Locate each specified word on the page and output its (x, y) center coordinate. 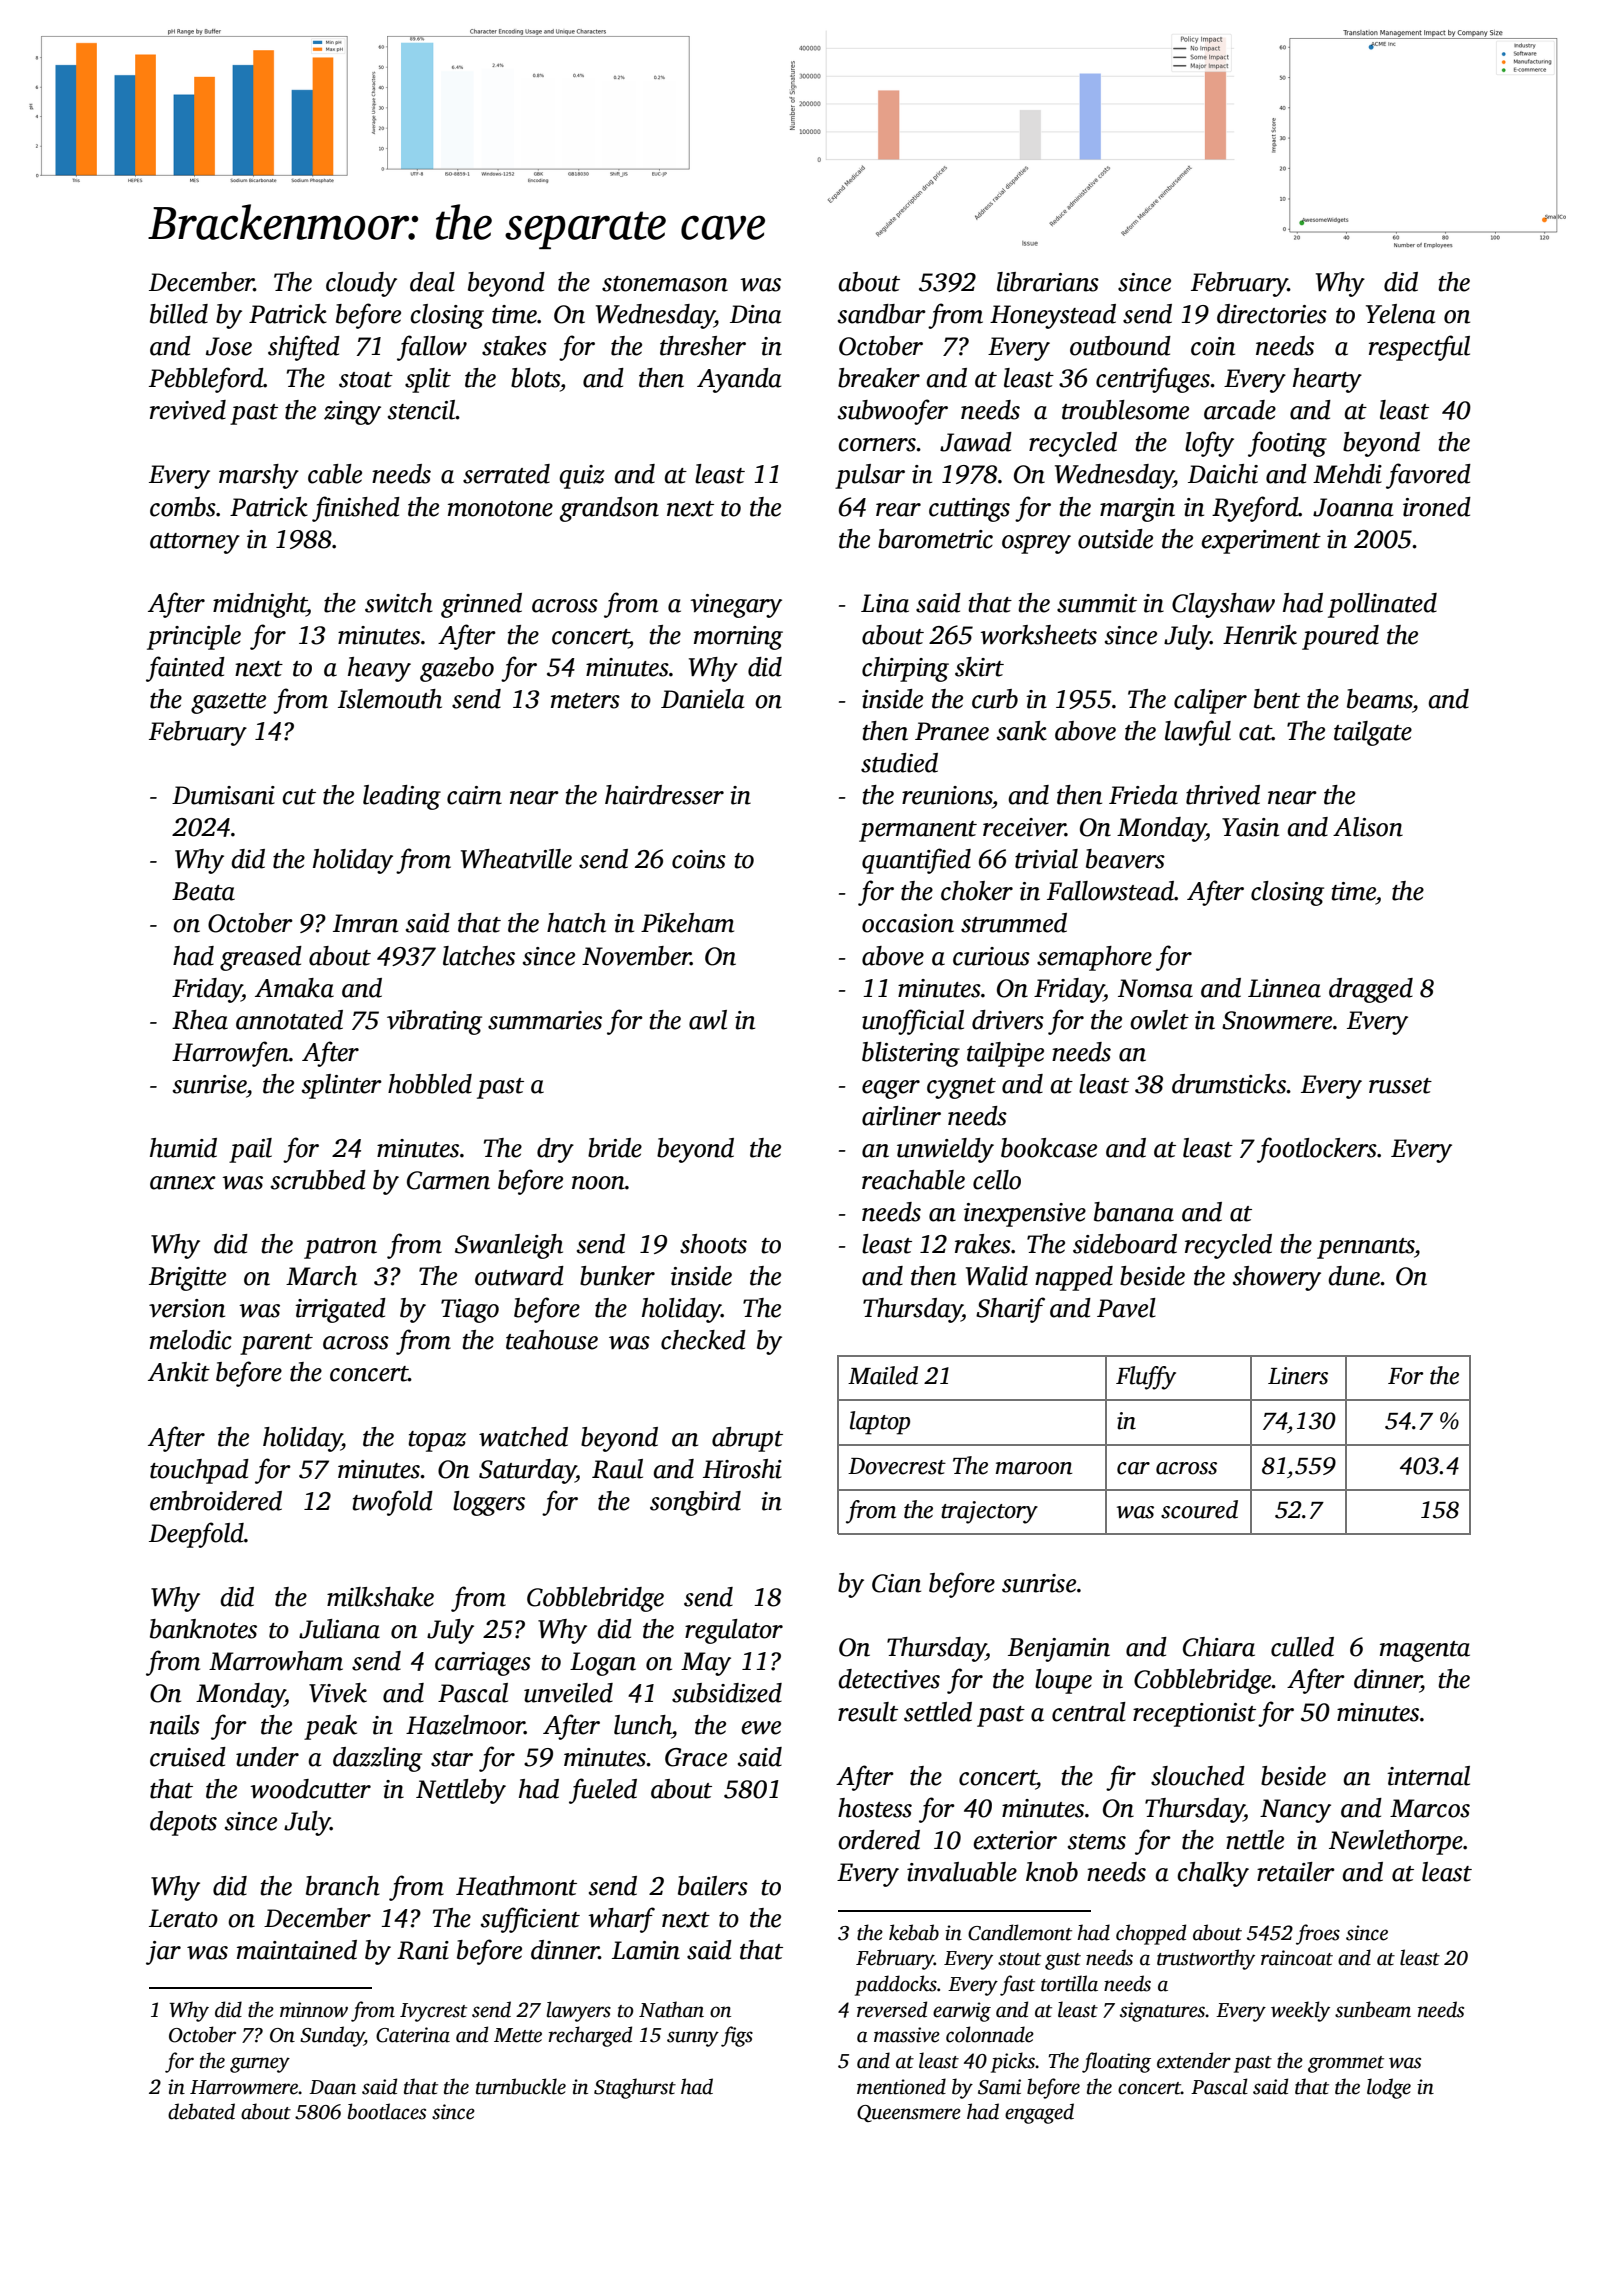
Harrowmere (244, 2087)
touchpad (199, 1471)
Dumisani (223, 795)
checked (703, 1340)
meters (585, 701)
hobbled (430, 1084)
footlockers (1317, 1150)
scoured (1199, 1509)
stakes (514, 346)
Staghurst (635, 2088)
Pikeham (687, 923)
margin (1137, 510)
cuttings (969, 510)
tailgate (1373, 733)
